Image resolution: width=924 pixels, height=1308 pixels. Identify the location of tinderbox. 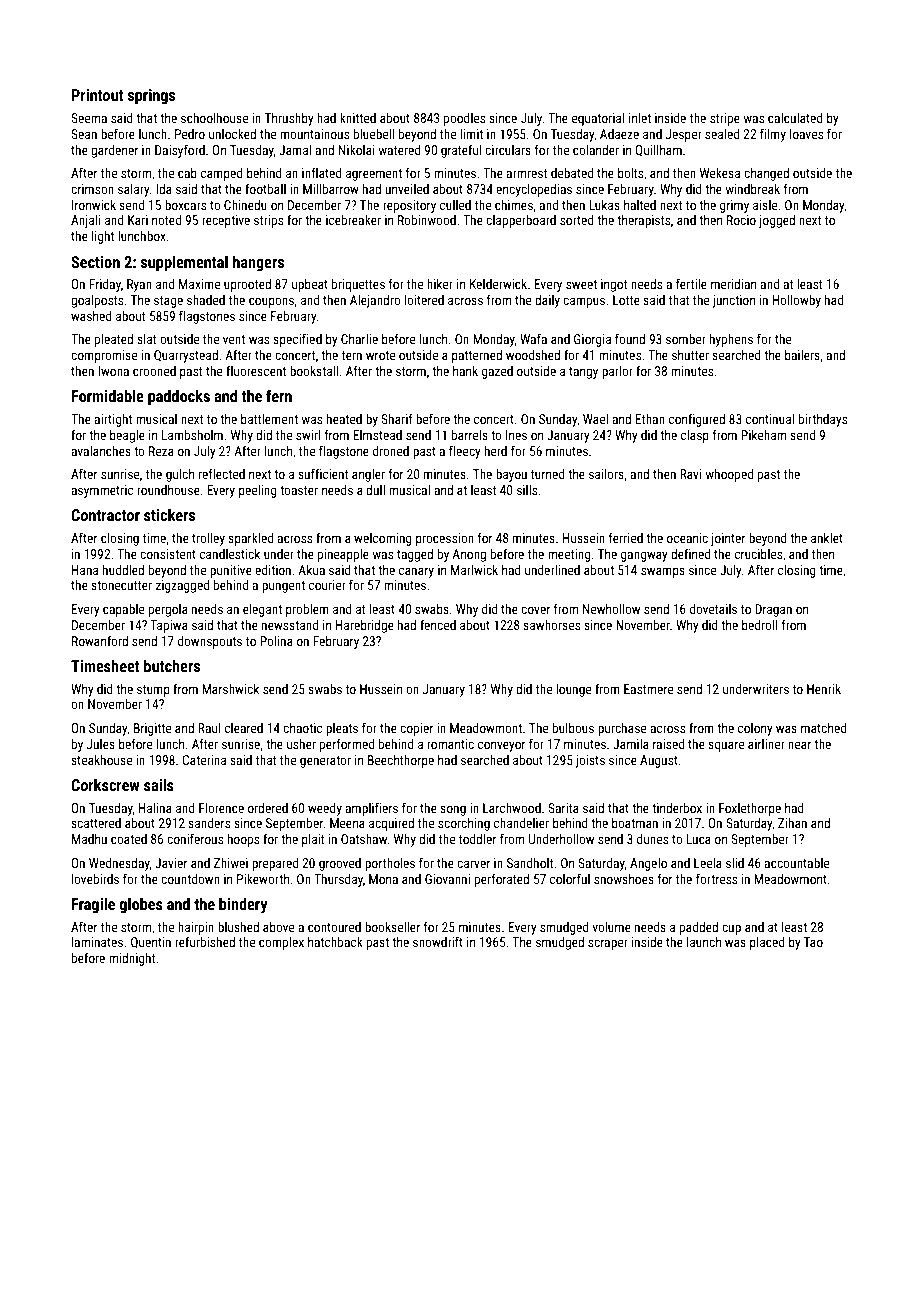
(677, 808).
